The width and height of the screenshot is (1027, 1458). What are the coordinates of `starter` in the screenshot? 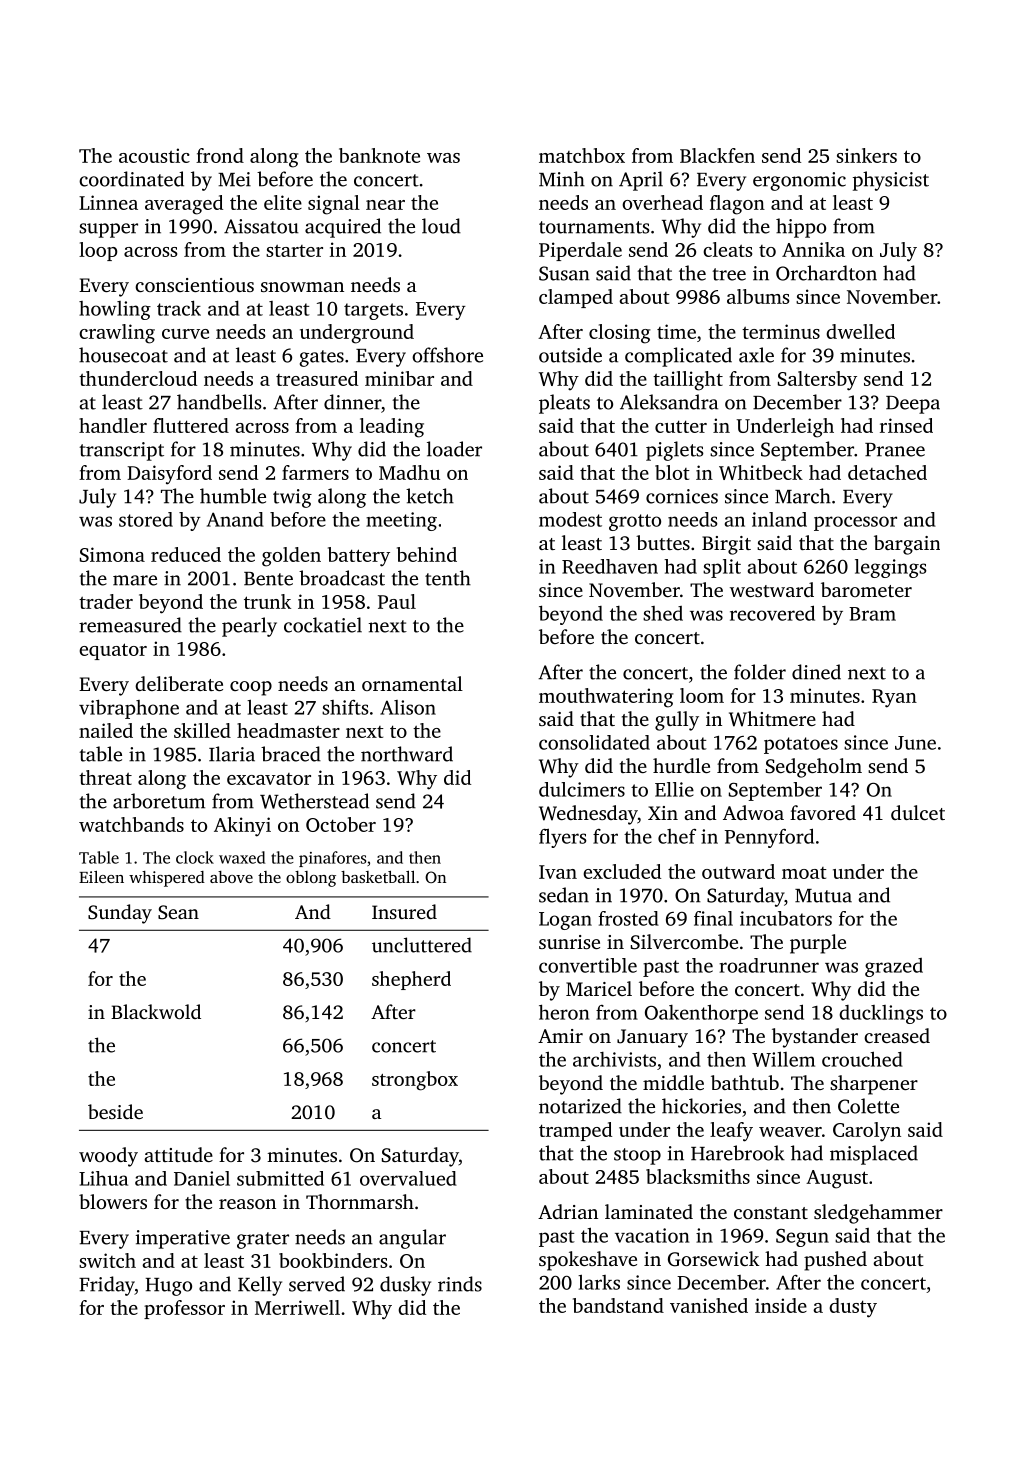 It's located at (294, 251).
